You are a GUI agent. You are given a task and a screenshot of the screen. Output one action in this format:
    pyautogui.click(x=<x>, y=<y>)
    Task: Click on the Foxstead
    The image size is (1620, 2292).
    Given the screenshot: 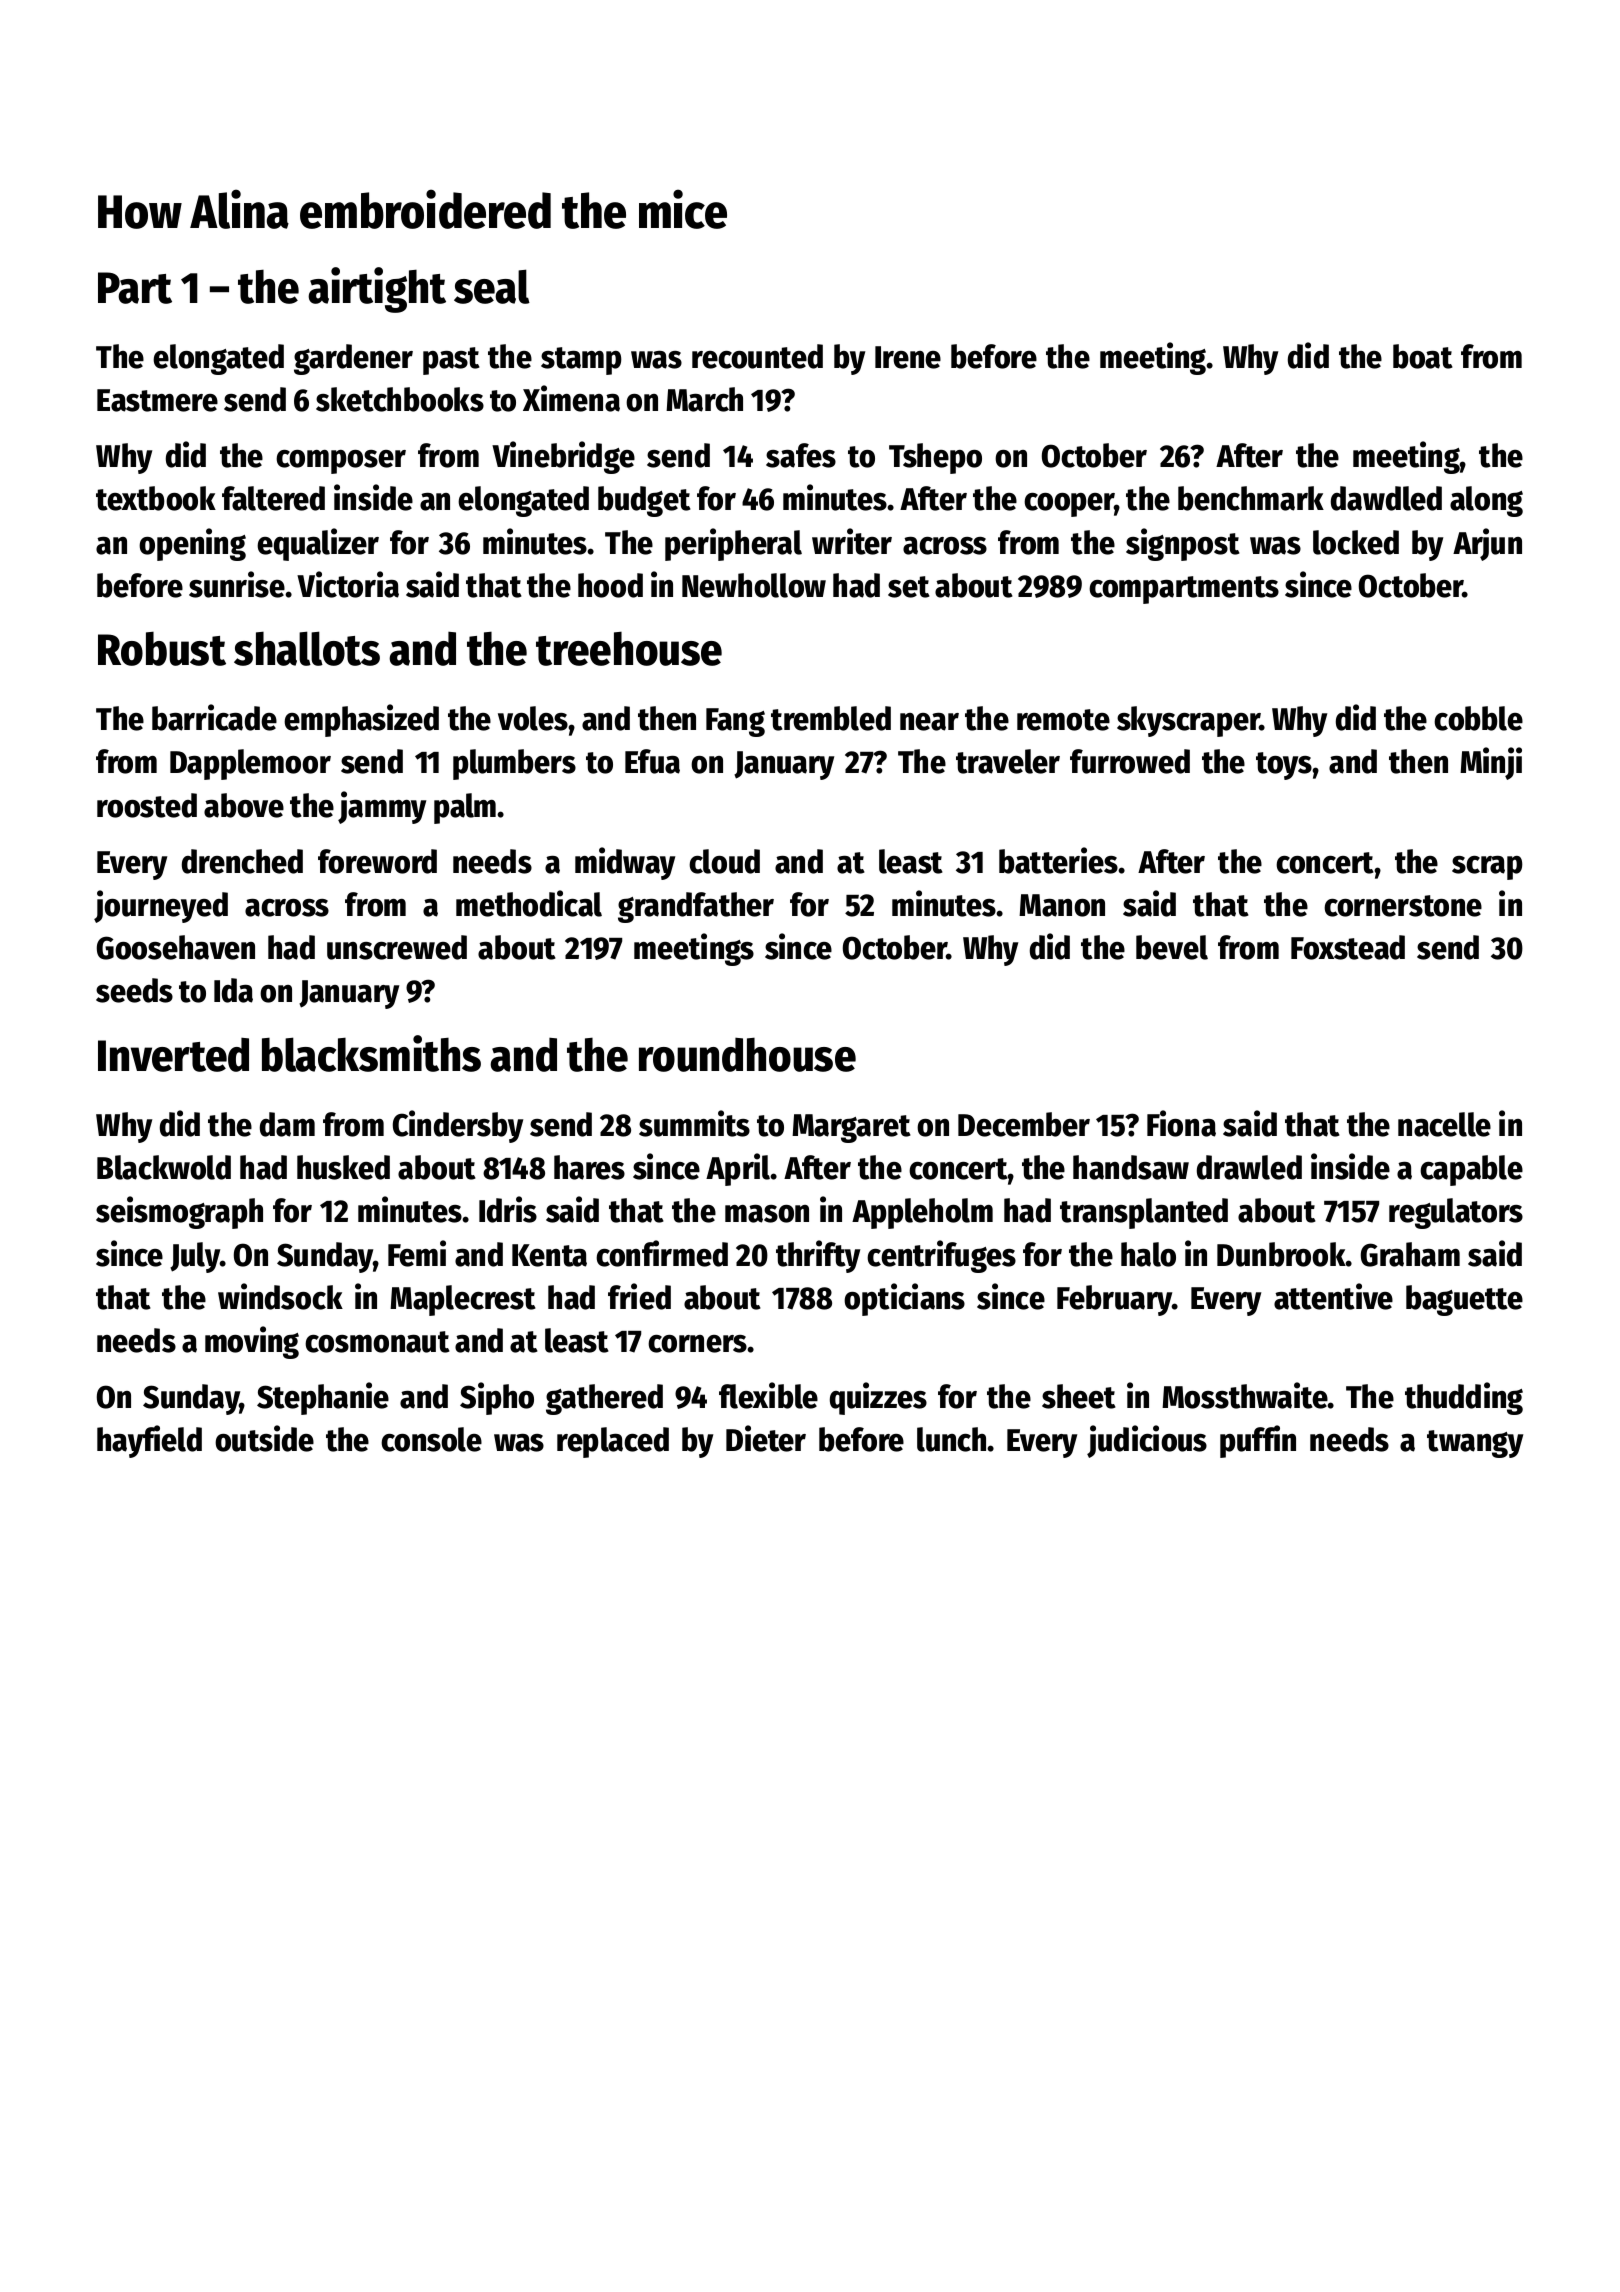 What is the action you would take?
    pyautogui.click(x=1348, y=947)
